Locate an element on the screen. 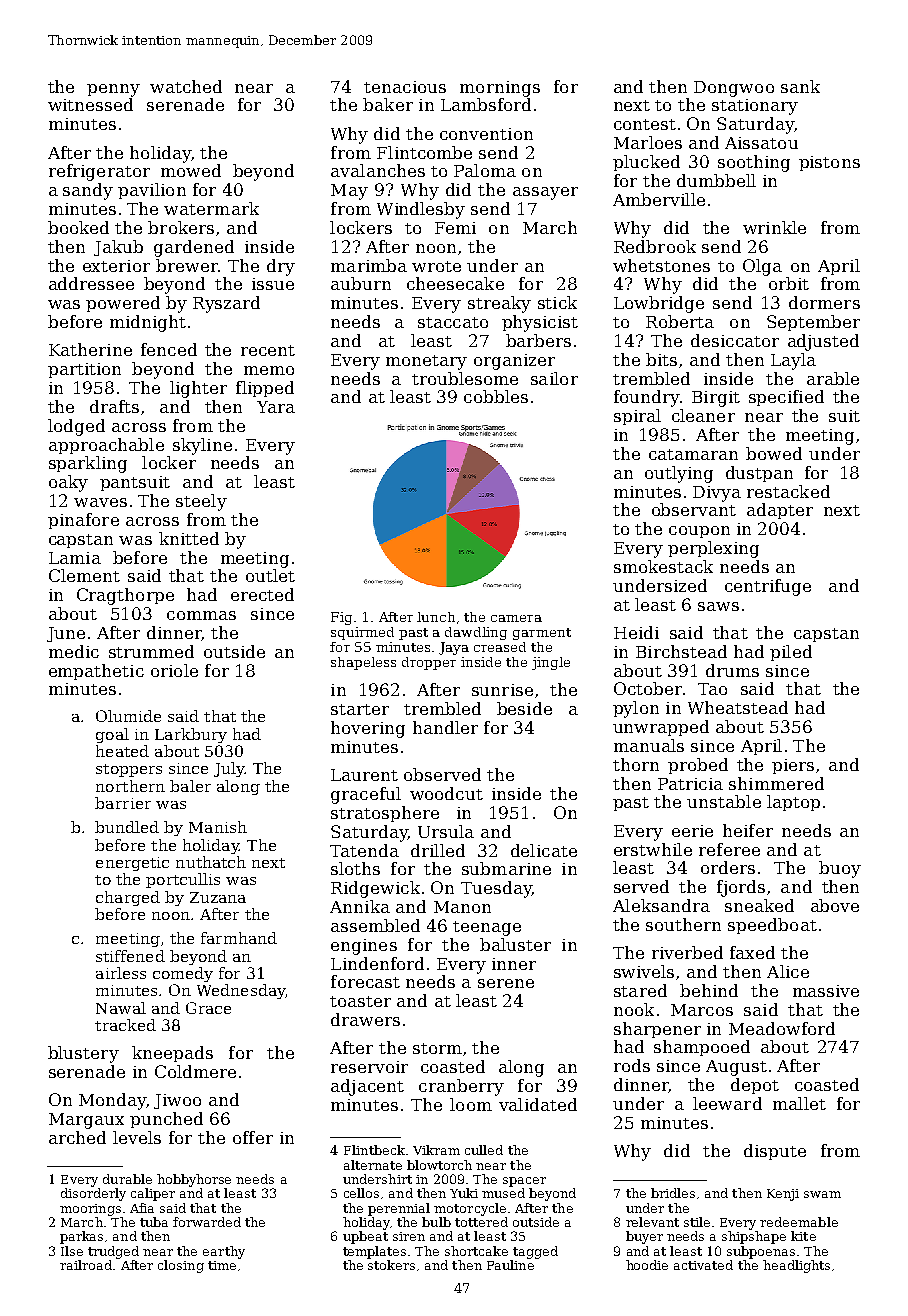 This screenshot has width=908, height=1316. auburn is located at coordinates (361, 283).
